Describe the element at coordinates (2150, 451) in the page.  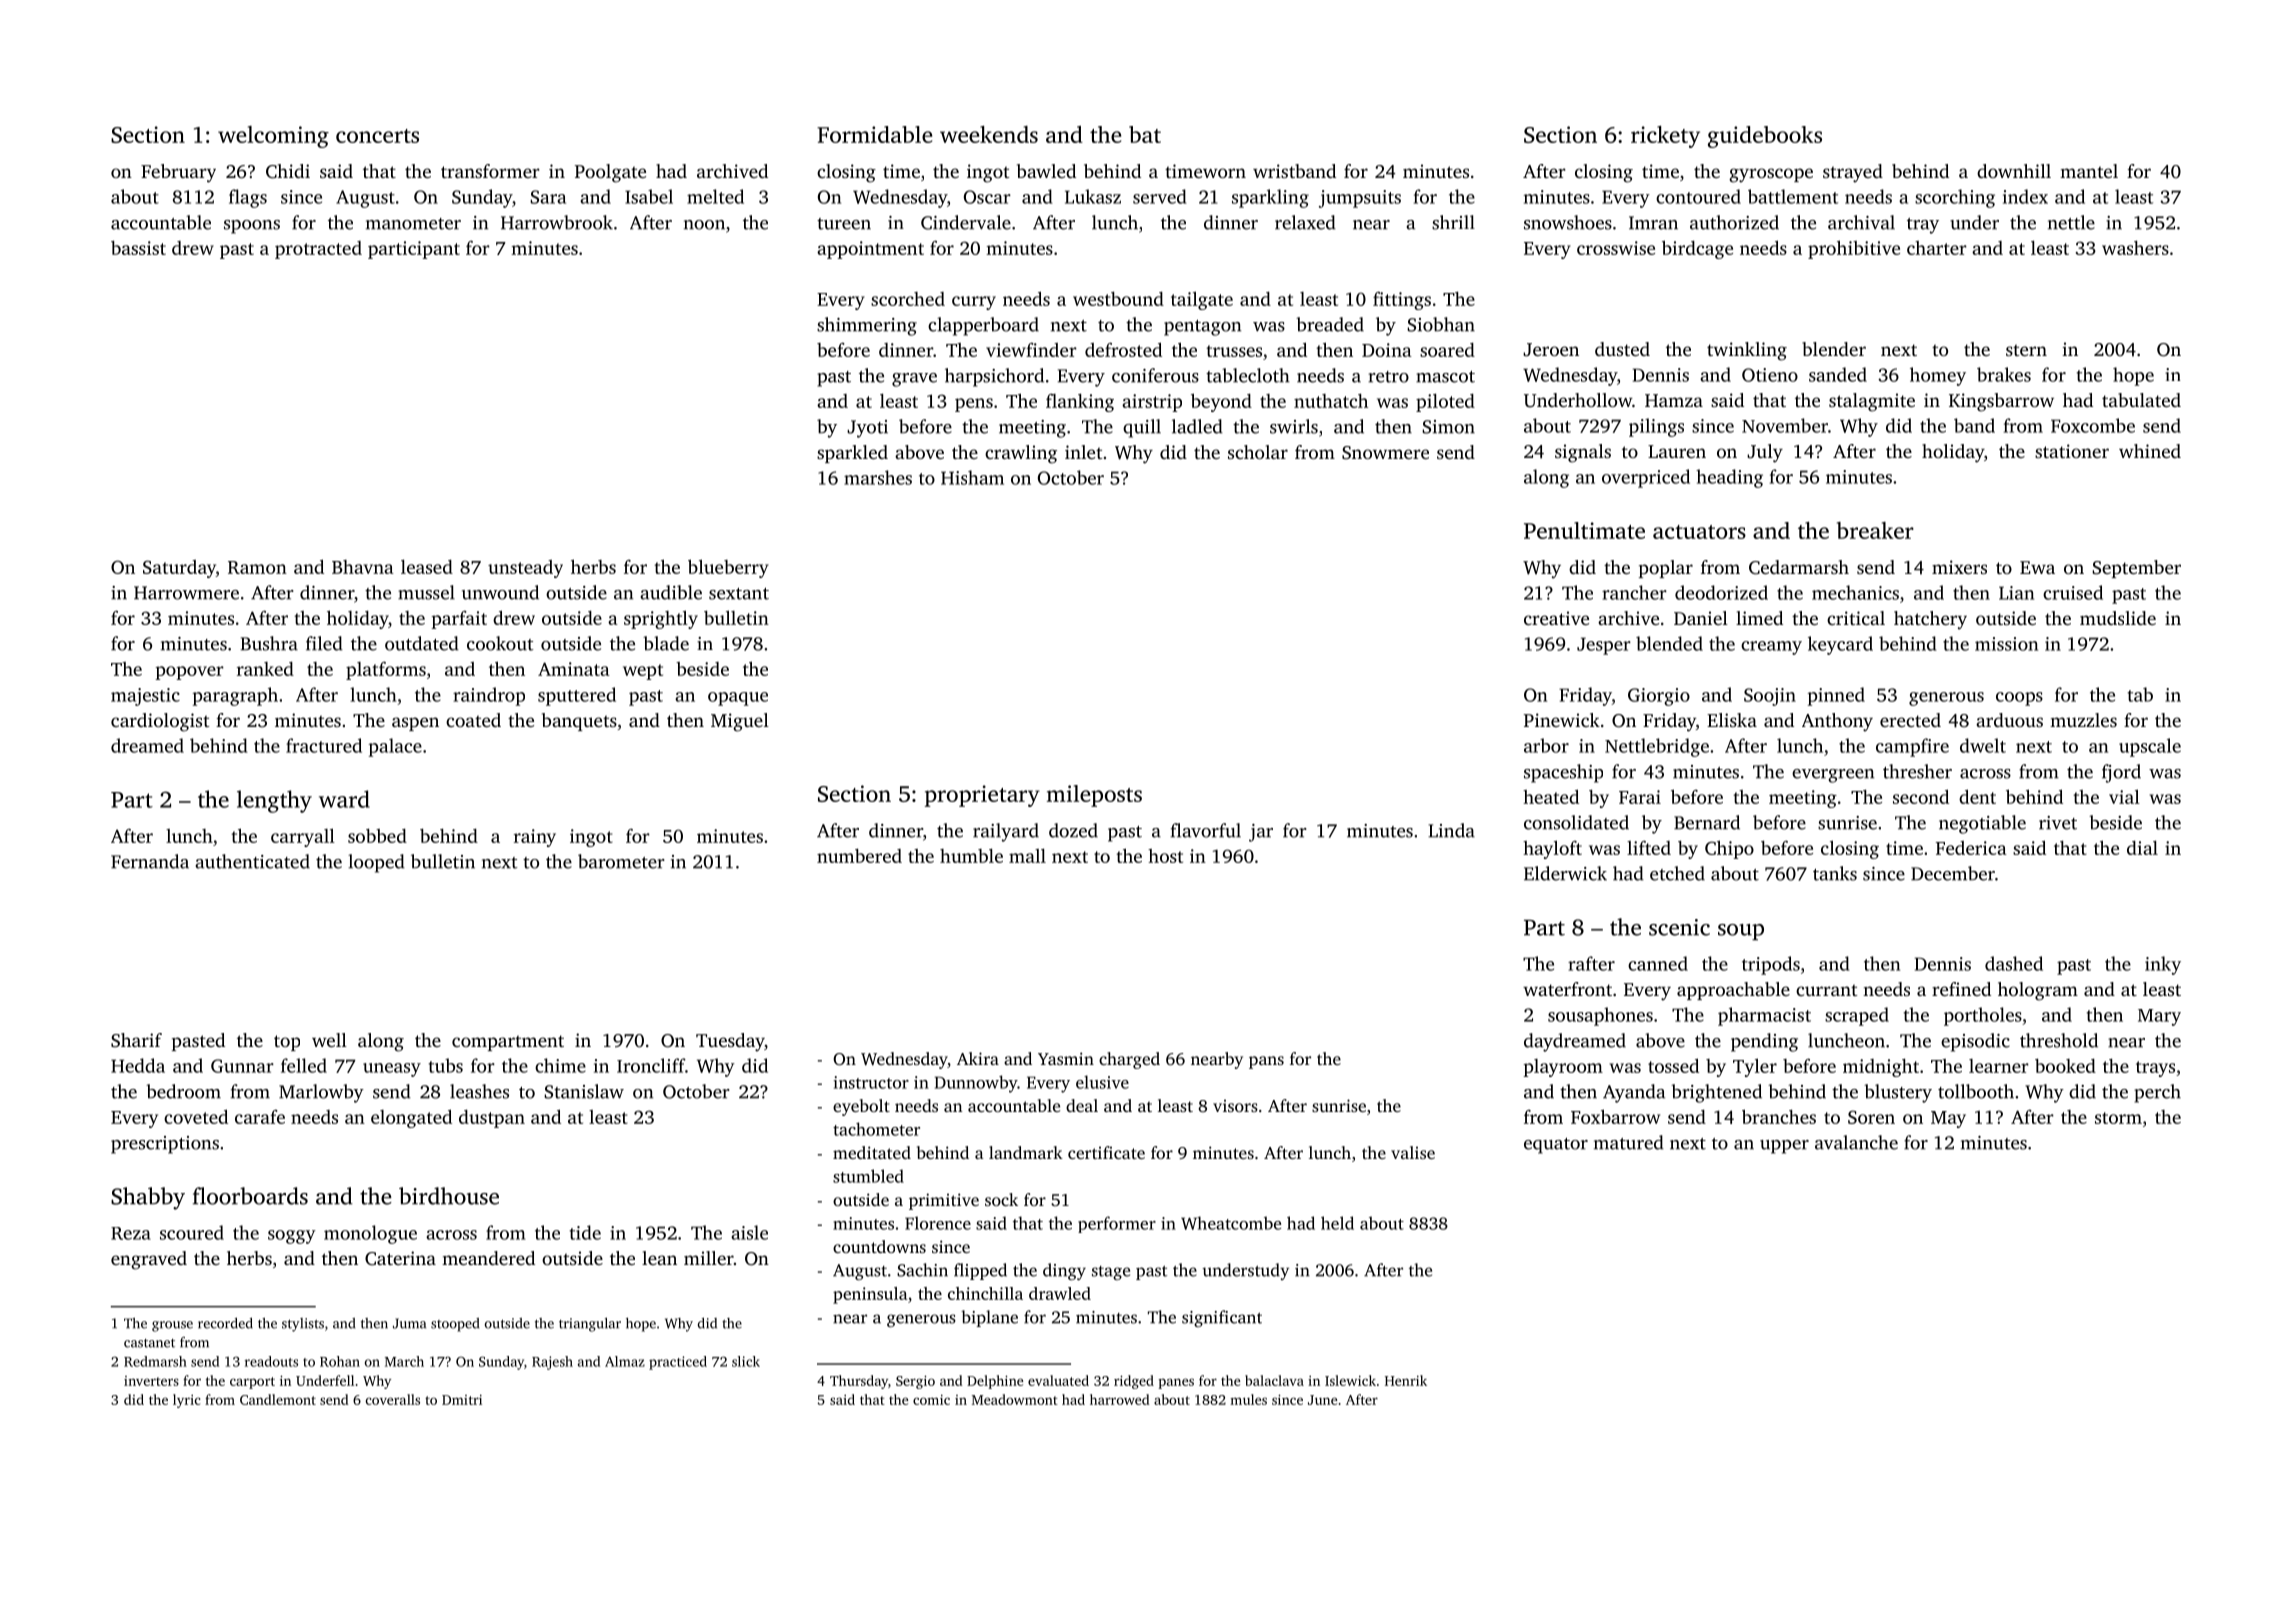
I see `whined` at that location.
